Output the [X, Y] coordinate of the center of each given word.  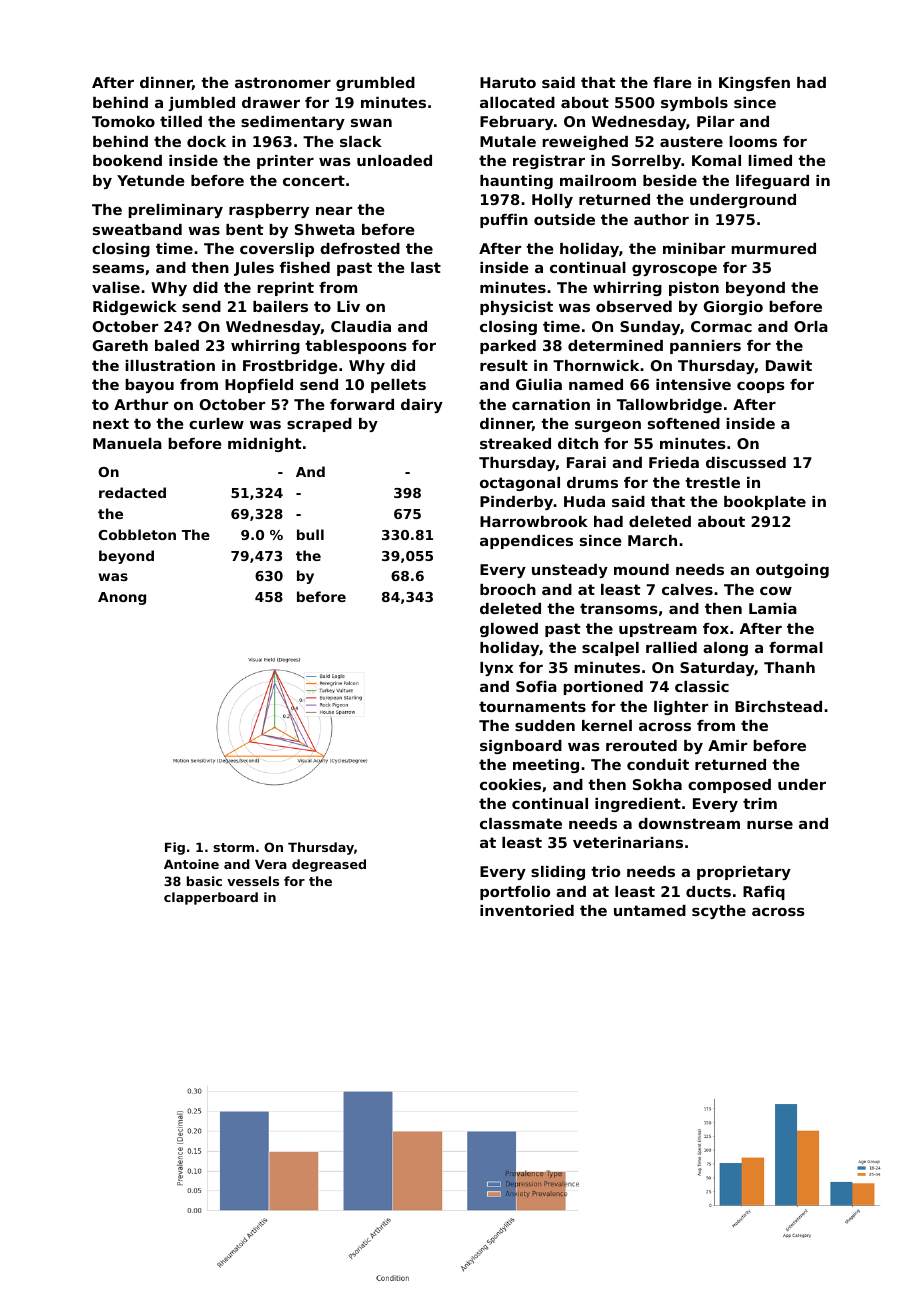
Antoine [191, 864]
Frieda [674, 462]
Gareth [120, 345]
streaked [515, 443]
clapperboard [211, 898]
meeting [546, 766]
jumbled [202, 104]
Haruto [508, 82]
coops [761, 387]
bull [310, 534]
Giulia [539, 384]
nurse [770, 825]
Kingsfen [754, 84]
